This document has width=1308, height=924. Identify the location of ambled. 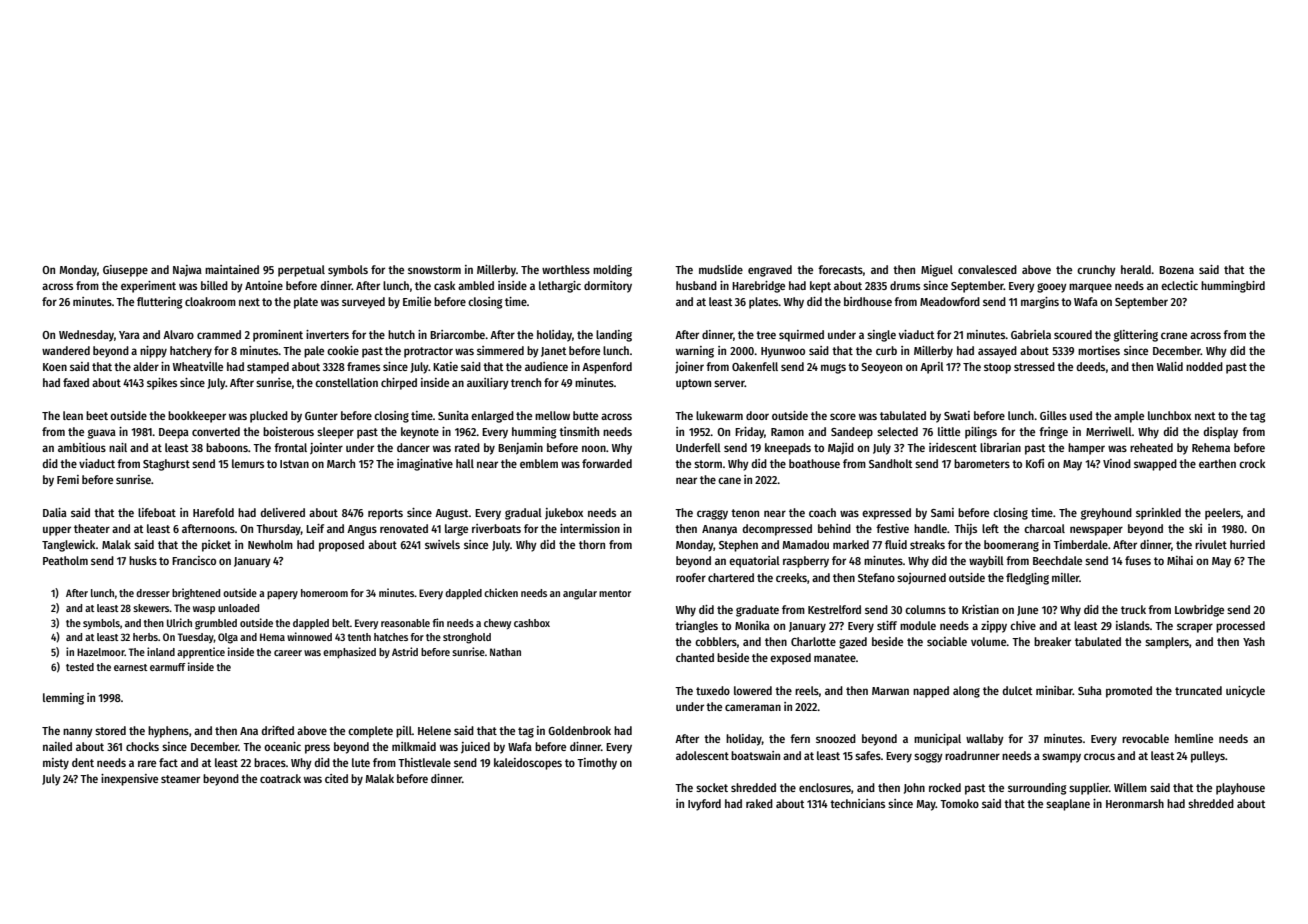
(476, 285).
